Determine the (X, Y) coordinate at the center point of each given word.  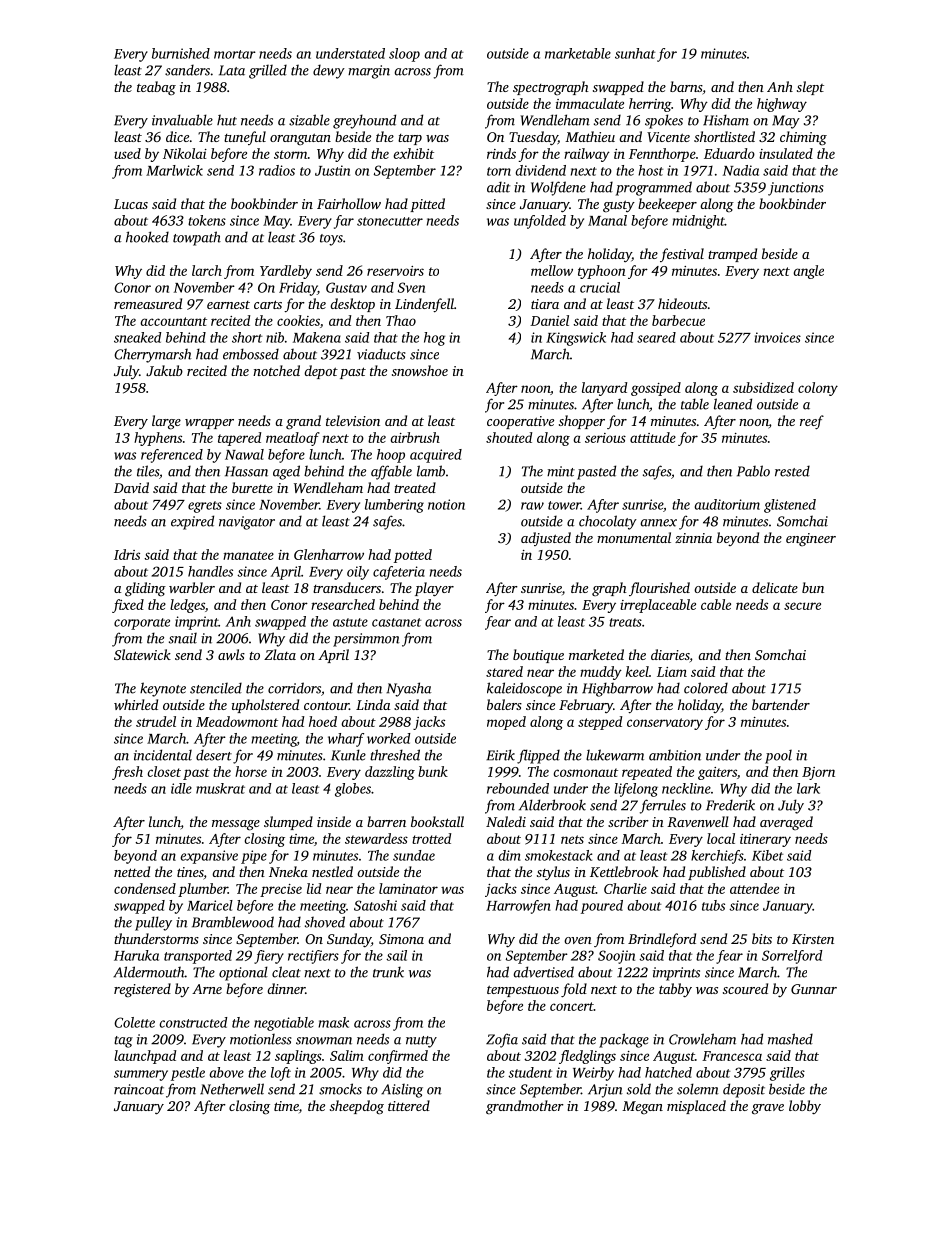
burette (252, 487)
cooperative (520, 422)
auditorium (727, 504)
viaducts (381, 354)
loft (281, 1074)
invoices (777, 337)
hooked (147, 237)
